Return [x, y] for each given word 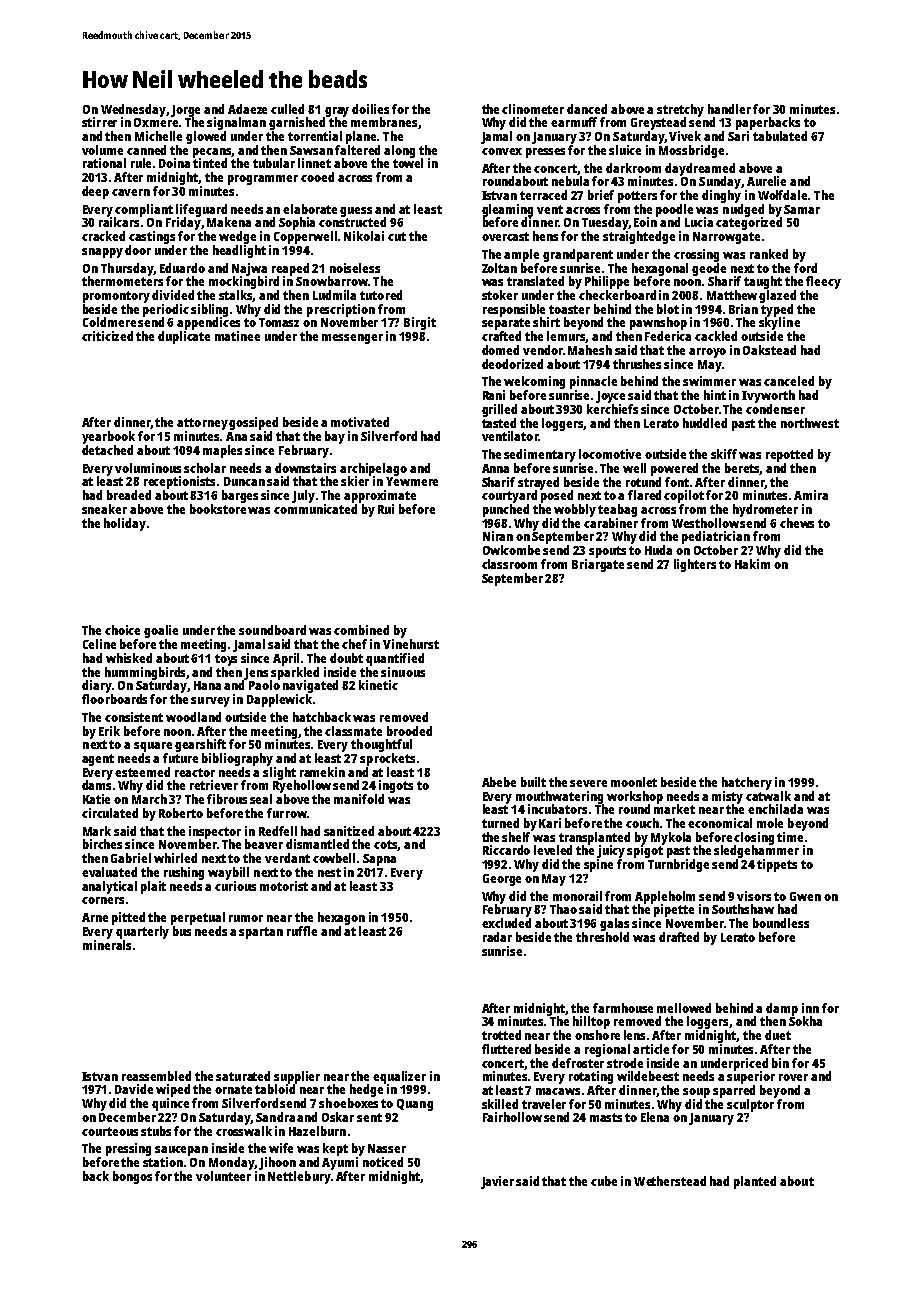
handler [729, 109]
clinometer [533, 109]
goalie [161, 631]
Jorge [185, 111]
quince [170, 1104]
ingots [396, 786]
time [790, 837]
